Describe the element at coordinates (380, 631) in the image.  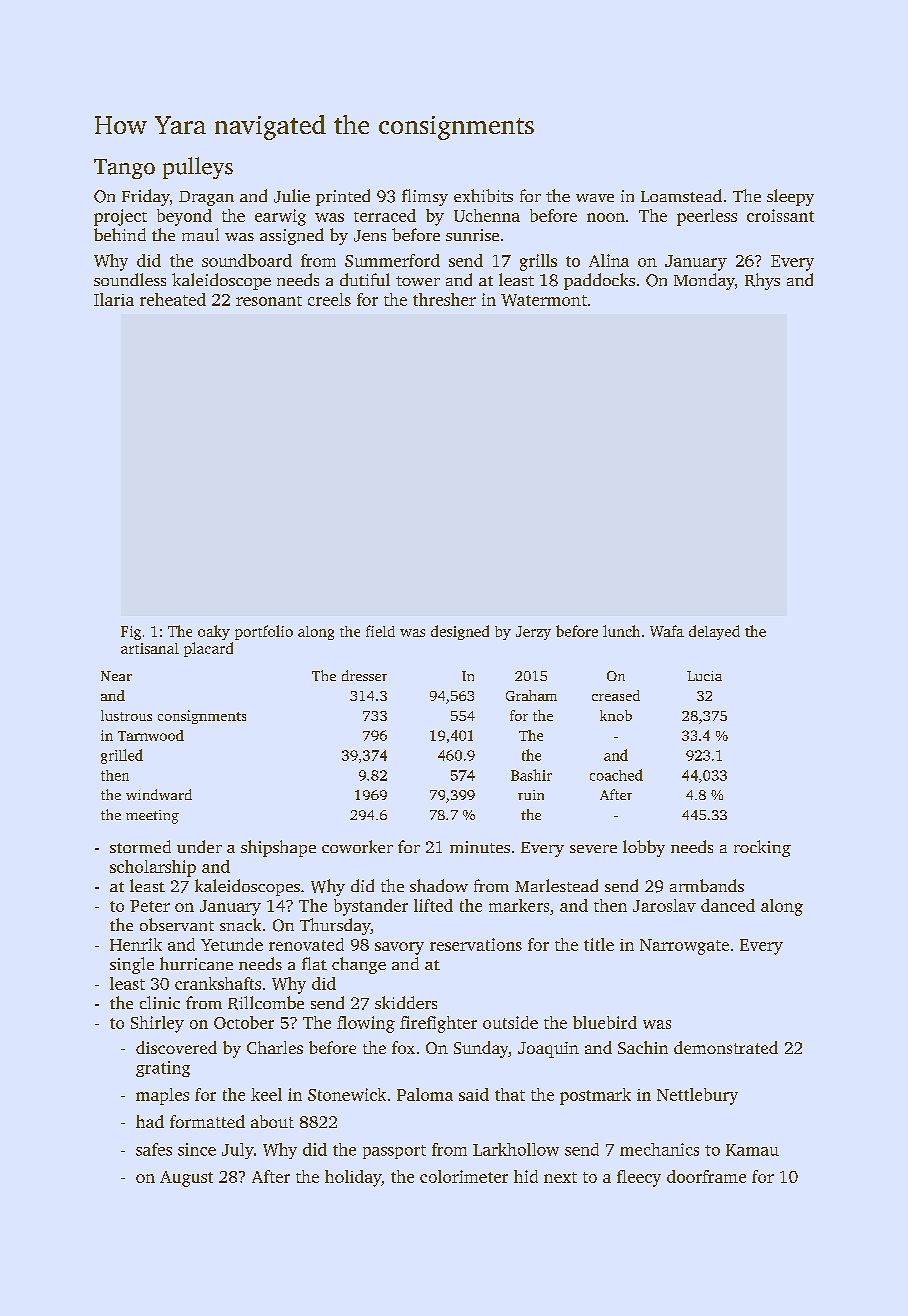
I see `field` at that location.
